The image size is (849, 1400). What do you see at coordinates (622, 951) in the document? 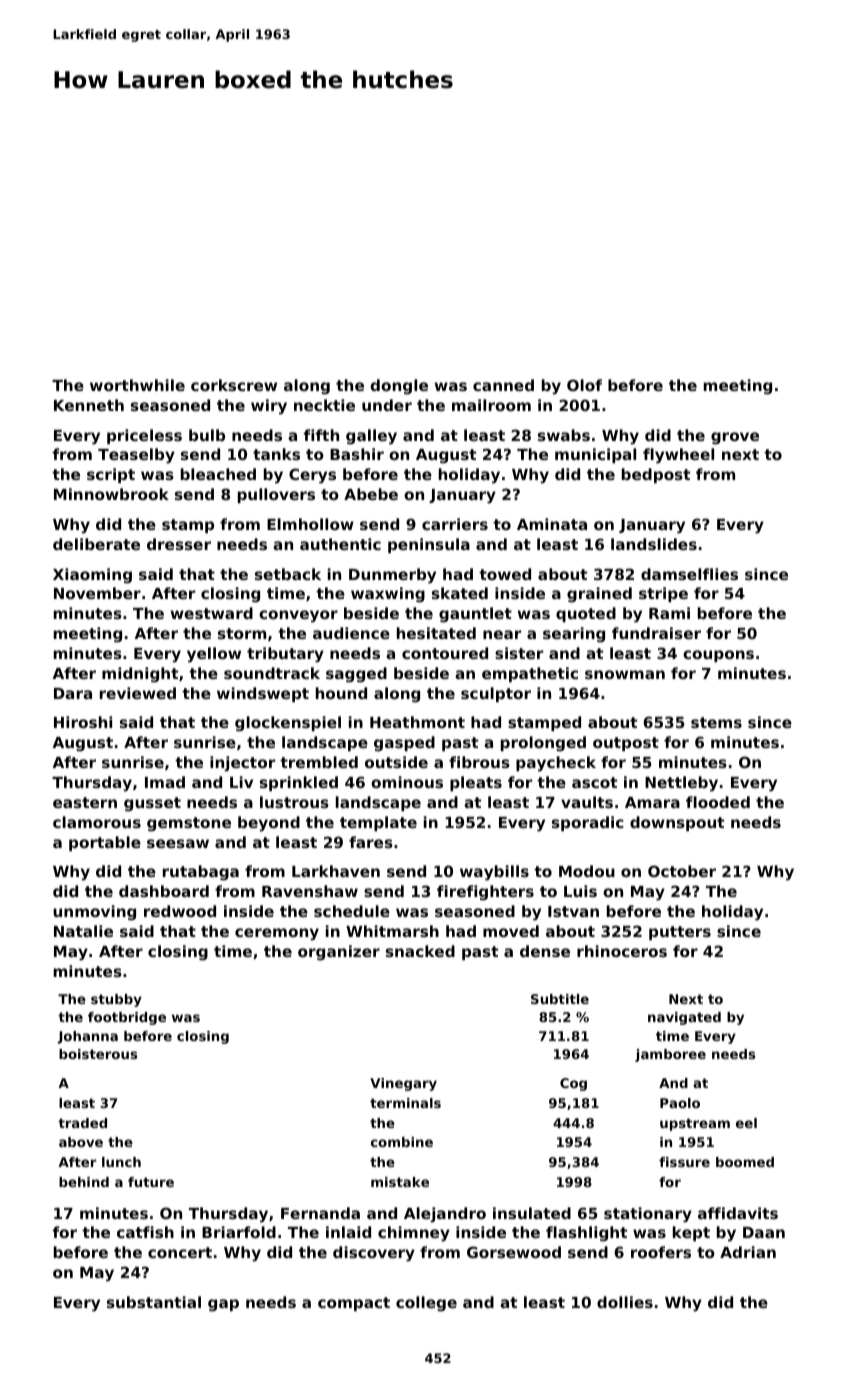
I see `rhinoceros` at bounding box center [622, 951].
